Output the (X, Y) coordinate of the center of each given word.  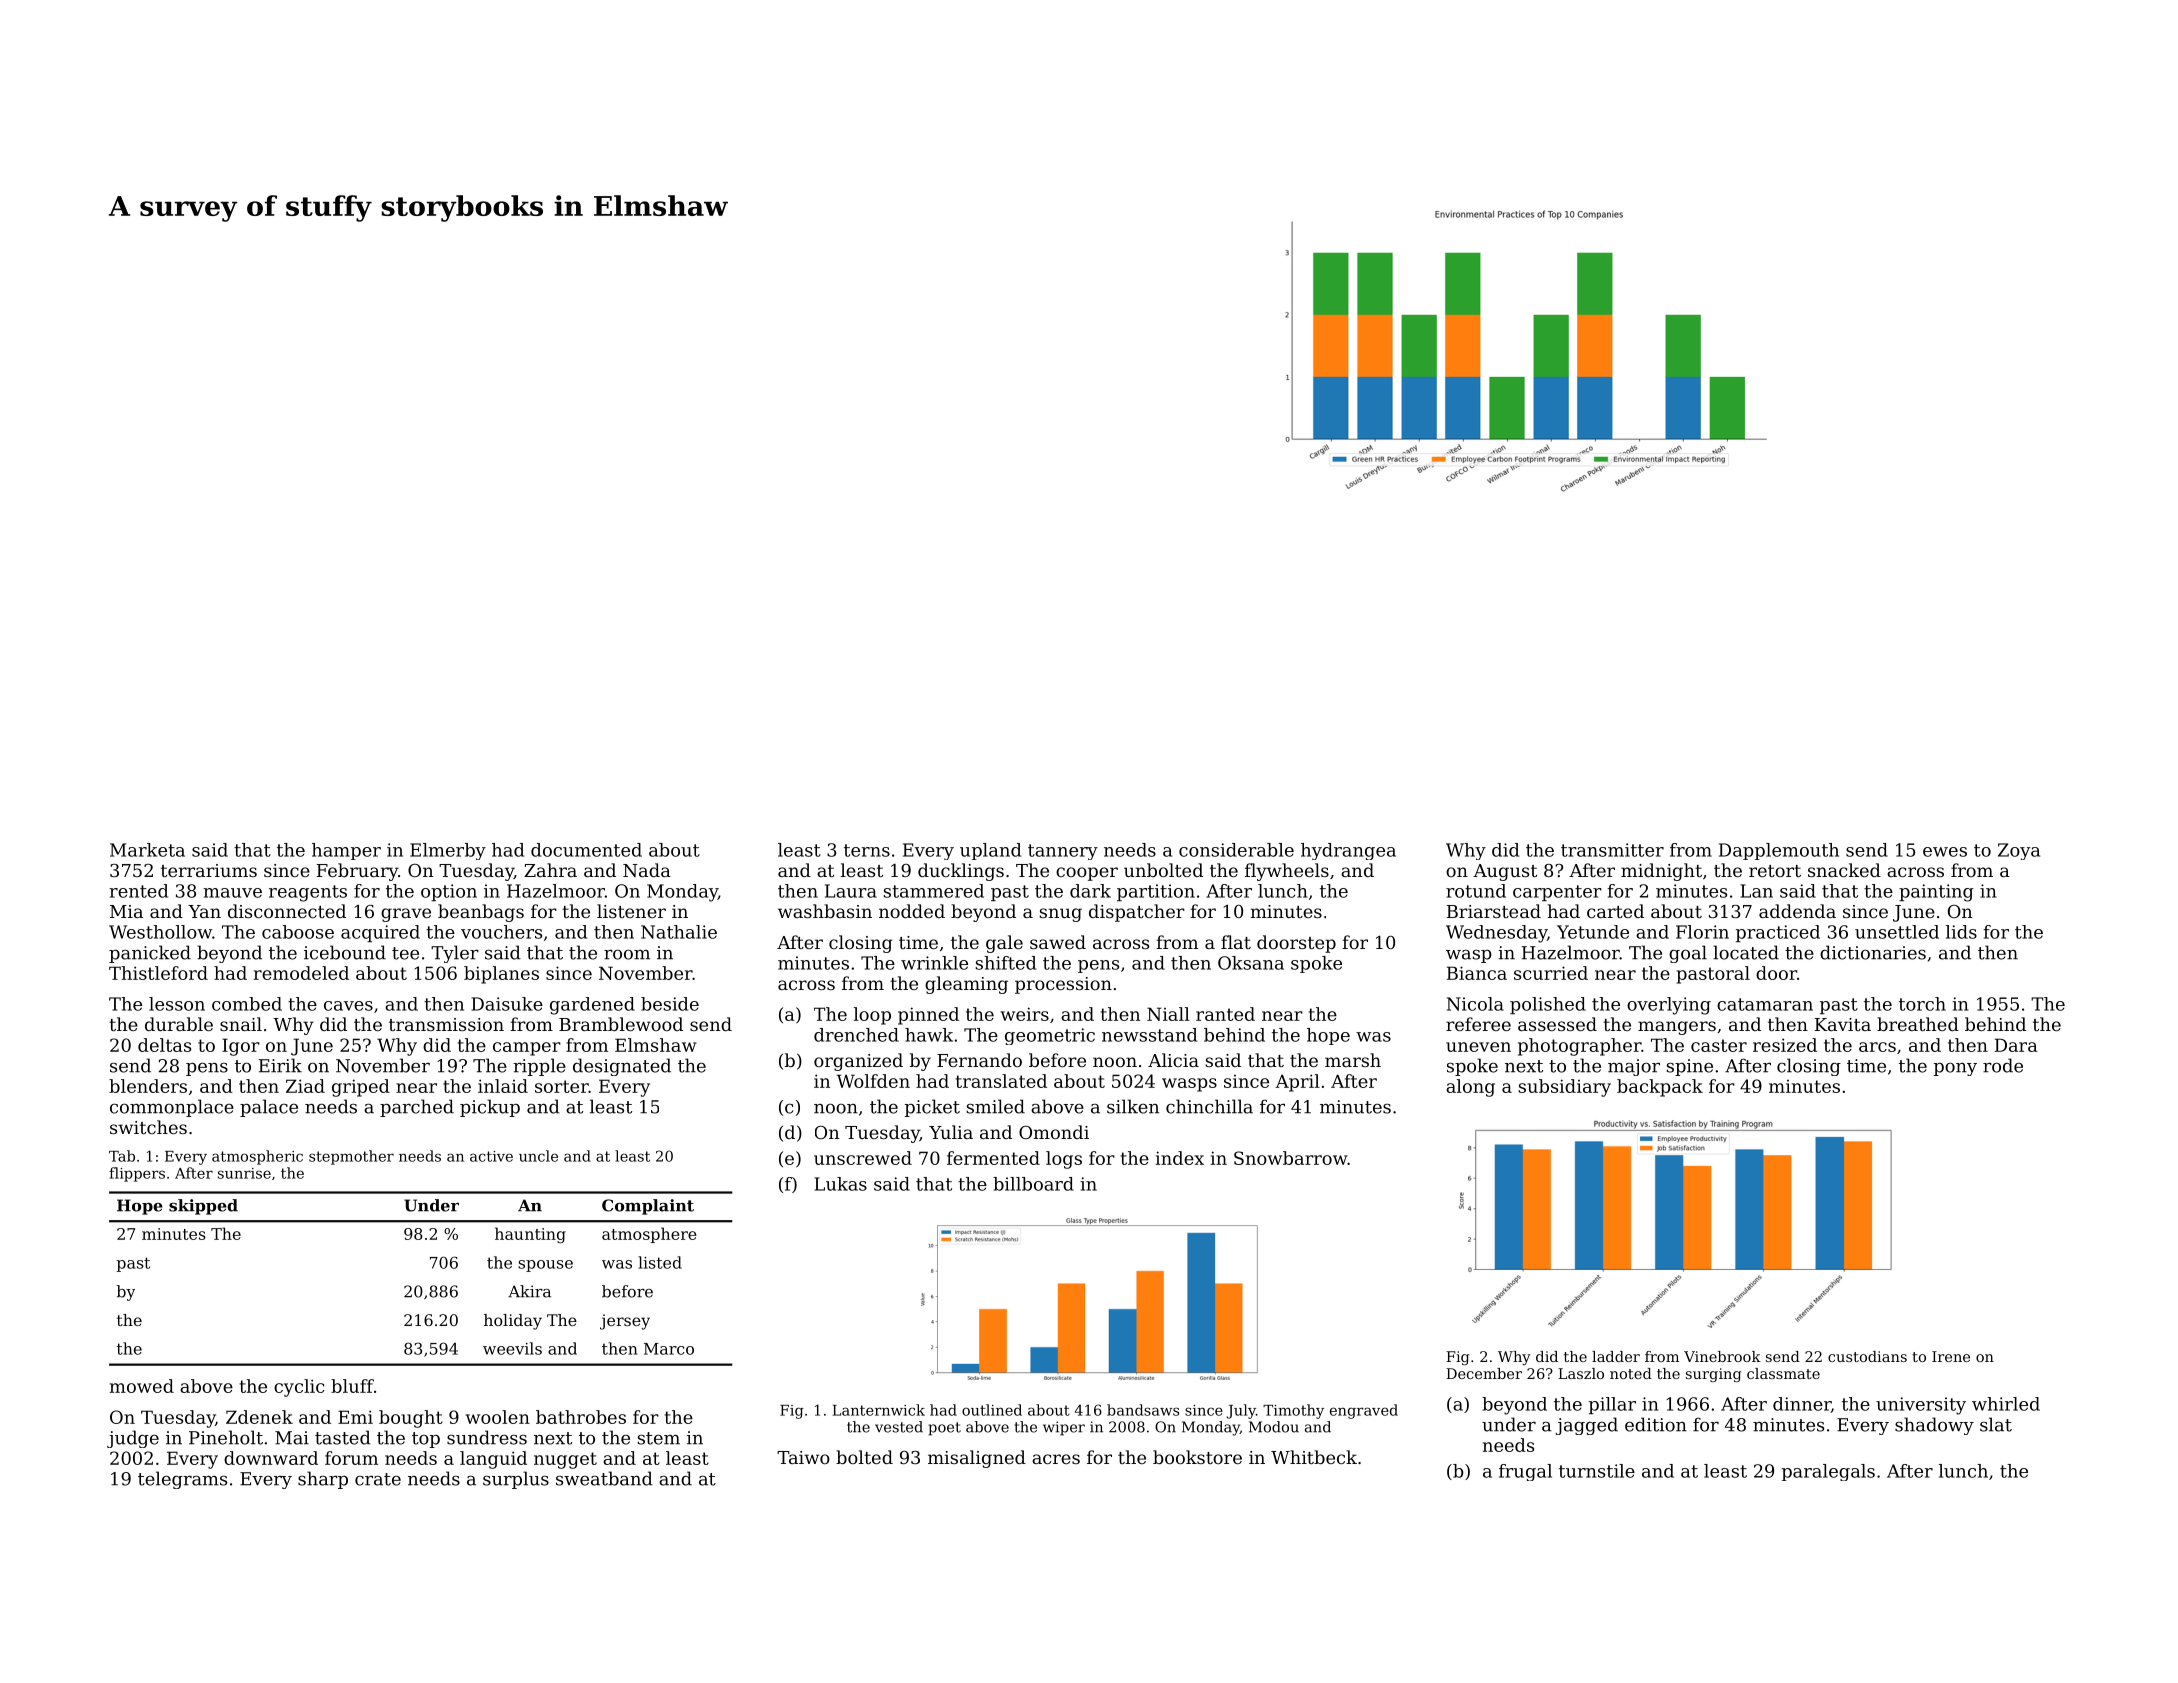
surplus (516, 1480)
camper (527, 1049)
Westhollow (160, 932)
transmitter (1612, 850)
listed (660, 1262)
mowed (142, 1386)
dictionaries (1873, 952)
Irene (1951, 1356)
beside (670, 1004)
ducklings (961, 872)
